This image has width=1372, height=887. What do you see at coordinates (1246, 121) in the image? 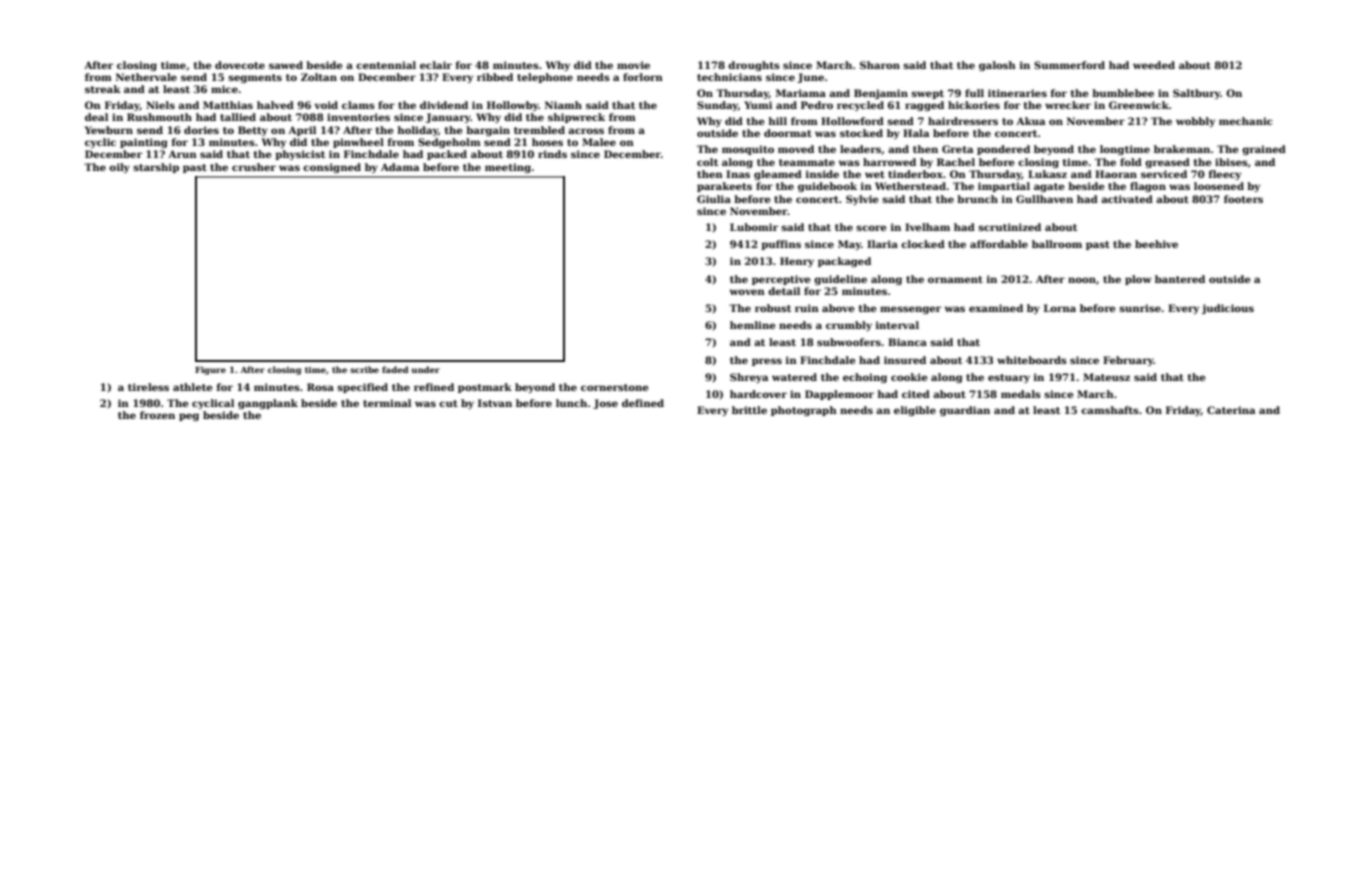
I see `mechanic` at bounding box center [1246, 121].
